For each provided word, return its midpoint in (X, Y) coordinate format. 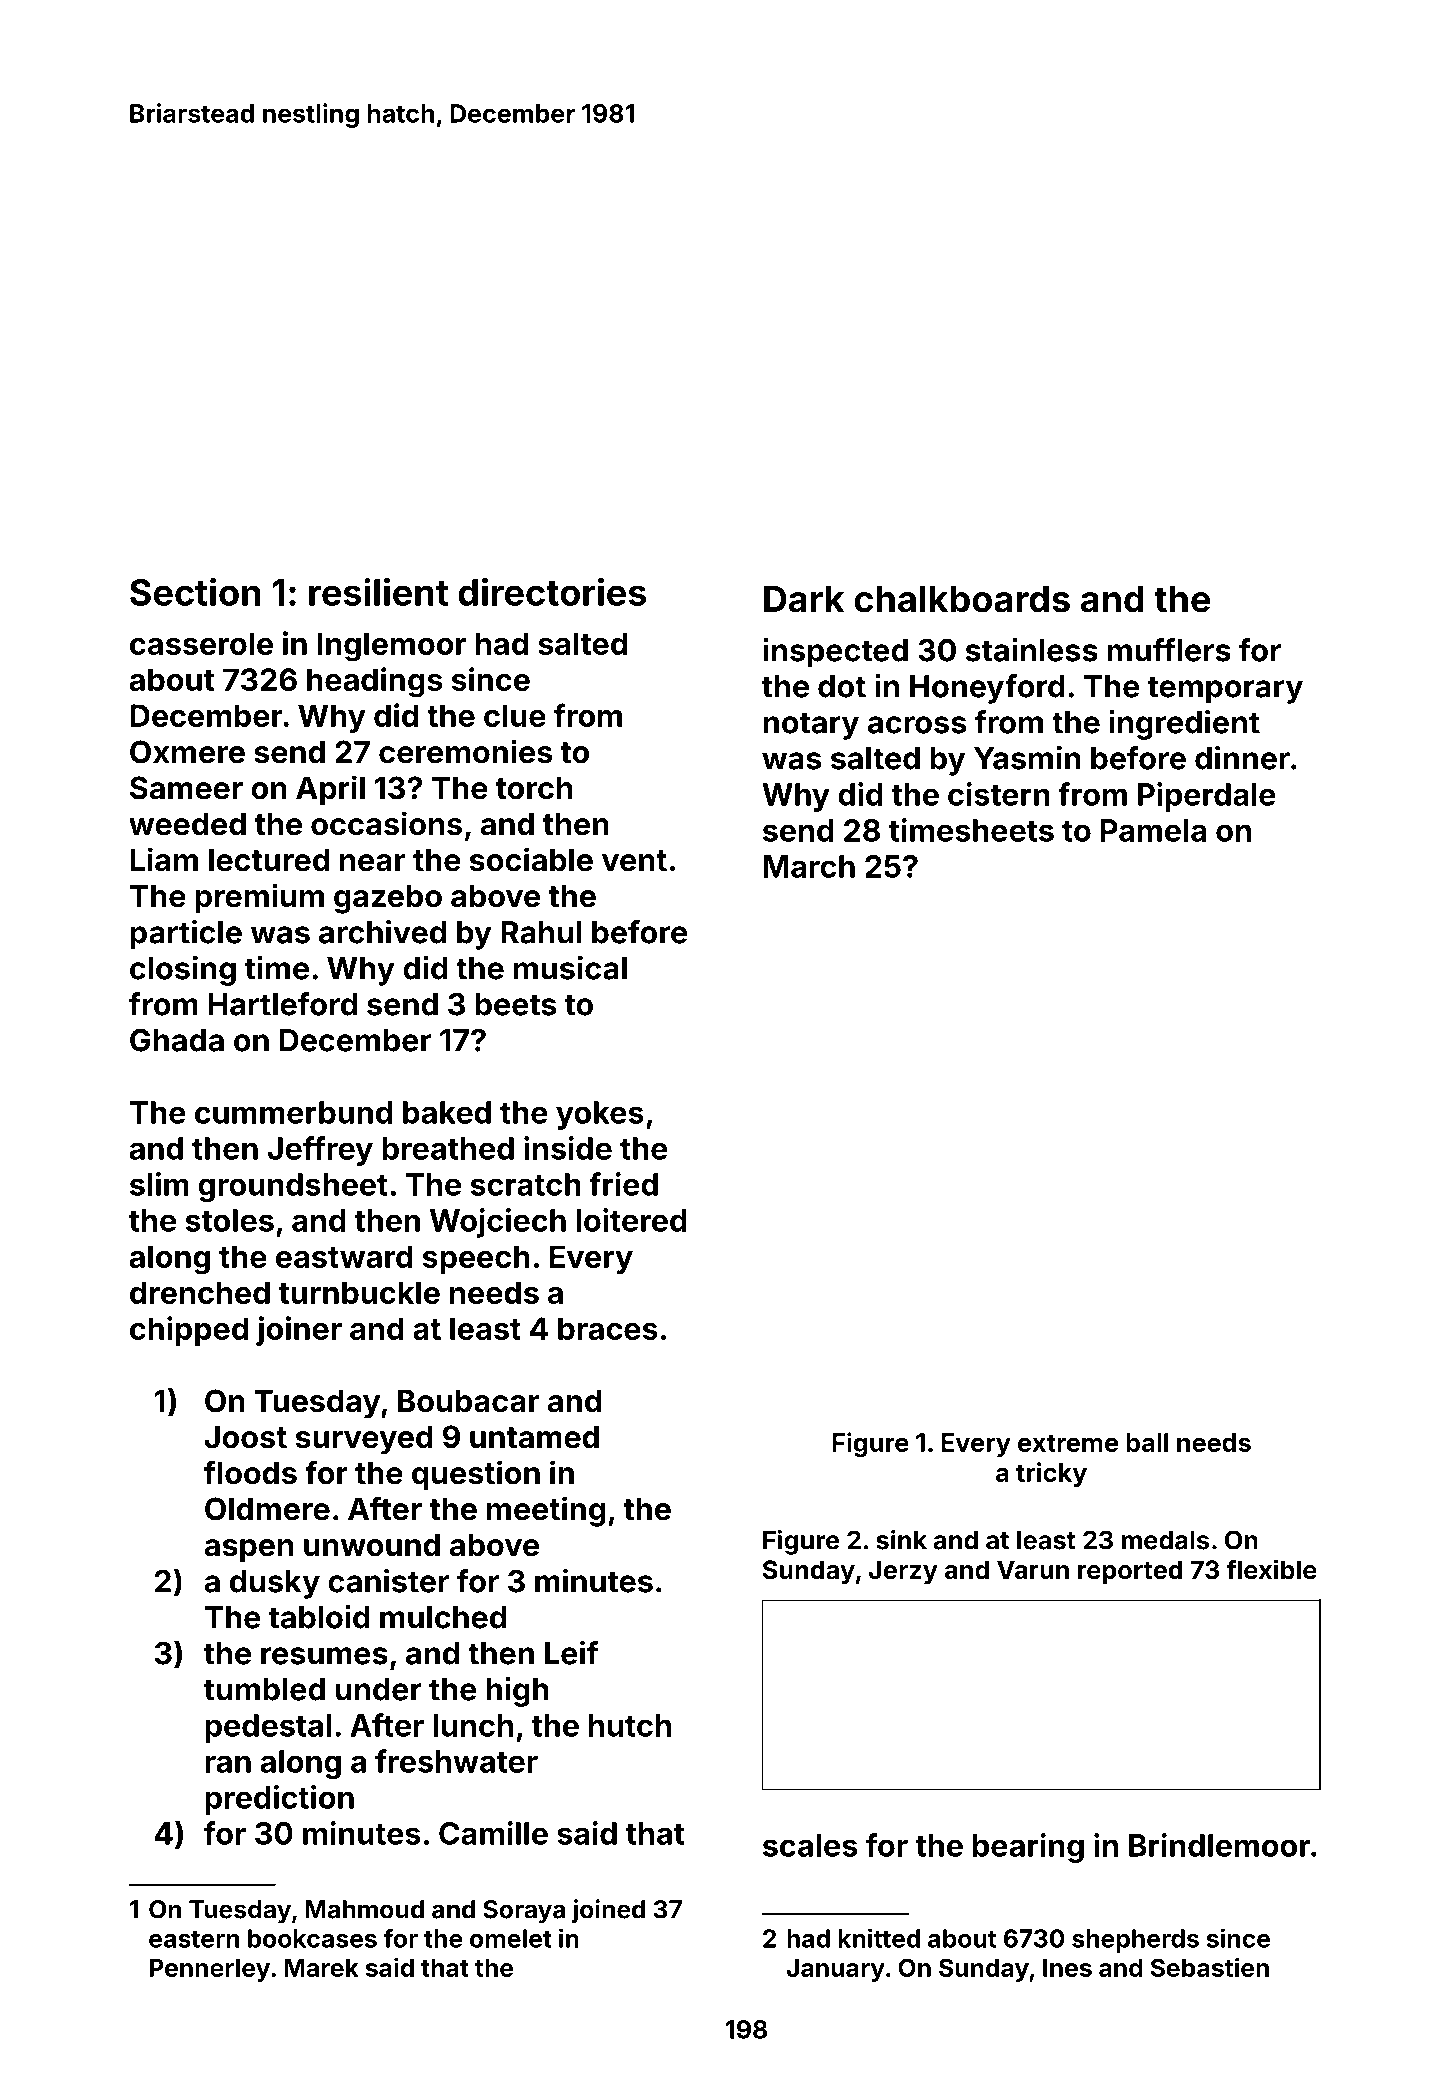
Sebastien (1210, 1967)
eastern (194, 1939)
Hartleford (282, 1004)
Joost (246, 1437)
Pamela (1153, 830)
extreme (1068, 1443)
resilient (378, 592)
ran (228, 1764)
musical (570, 968)
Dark (804, 599)
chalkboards (962, 599)
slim (159, 1184)
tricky (1051, 1474)
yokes (600, 1115)
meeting (546, 1511)
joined (608, 1911)
